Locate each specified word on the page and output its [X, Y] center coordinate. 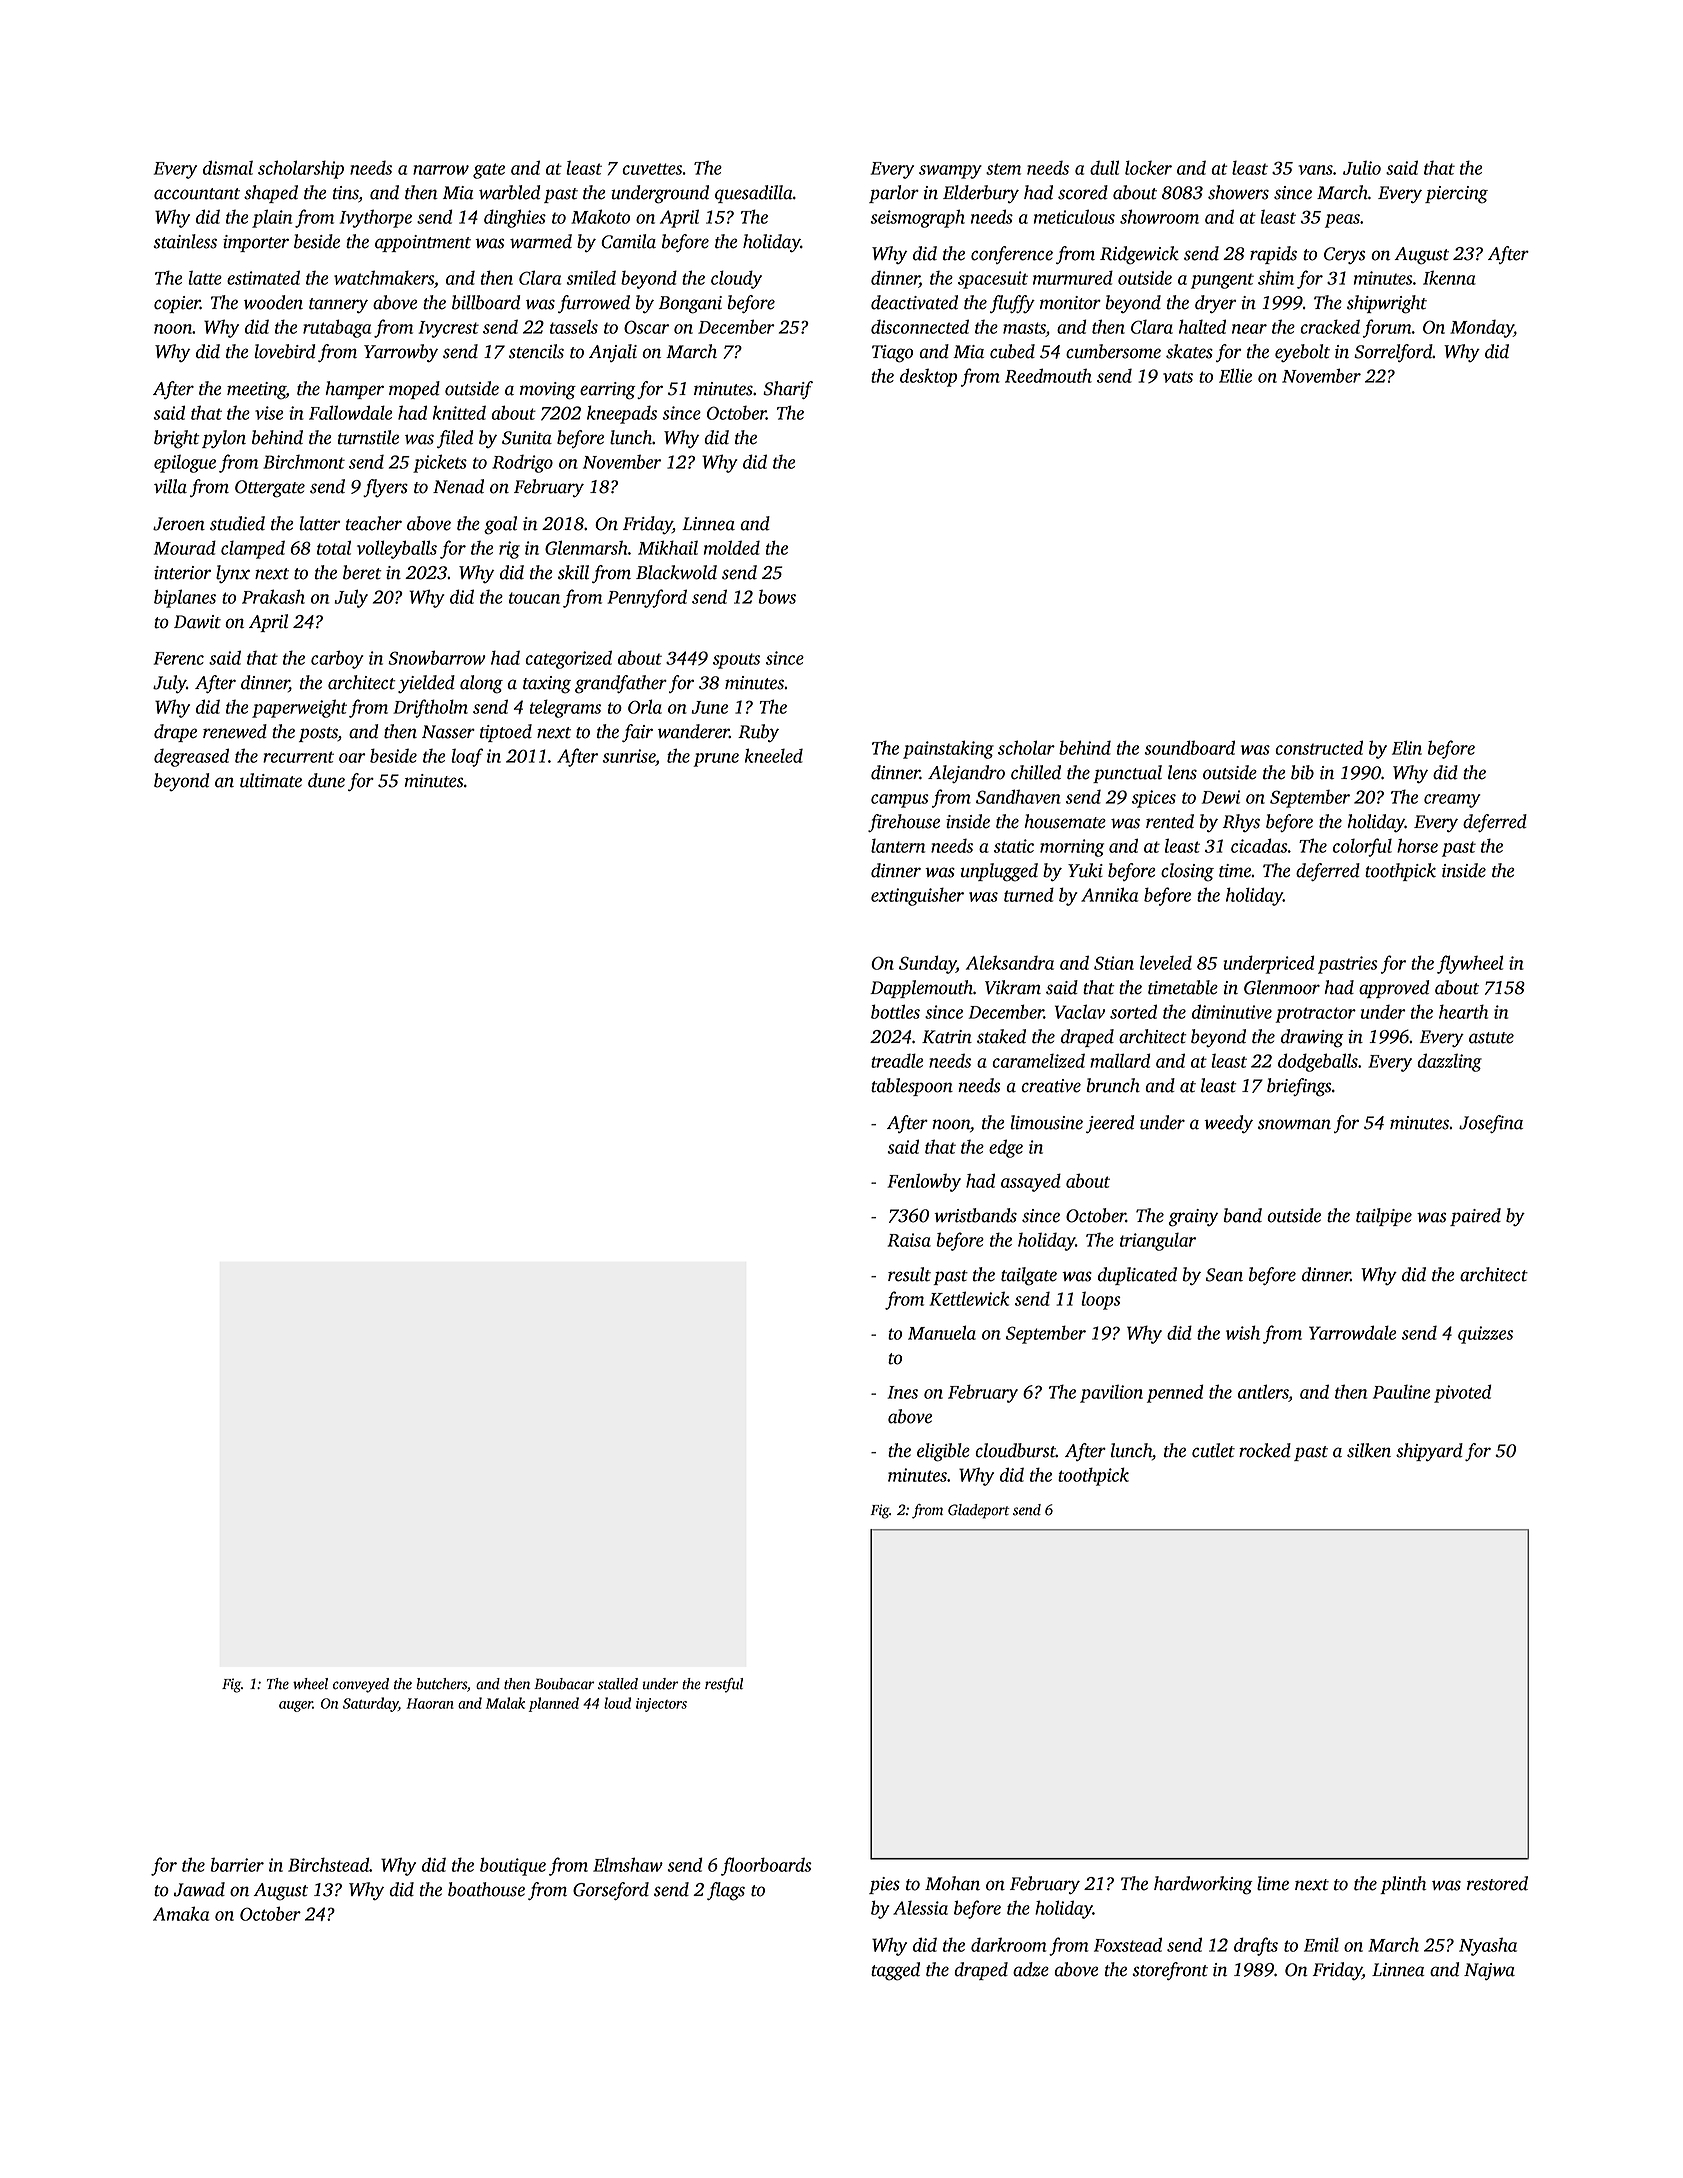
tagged [895, 1971]
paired [1475, 1217]
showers [1238, 192]
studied [237, 523]
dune [326, 780]
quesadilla [754, 194]
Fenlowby [924, 1182]
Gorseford [611, 1891]
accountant [197, 194]
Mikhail [668, 547]
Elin [1407, 747]
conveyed [361, 1685]
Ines [903, 1392]
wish [1243, 1332]
